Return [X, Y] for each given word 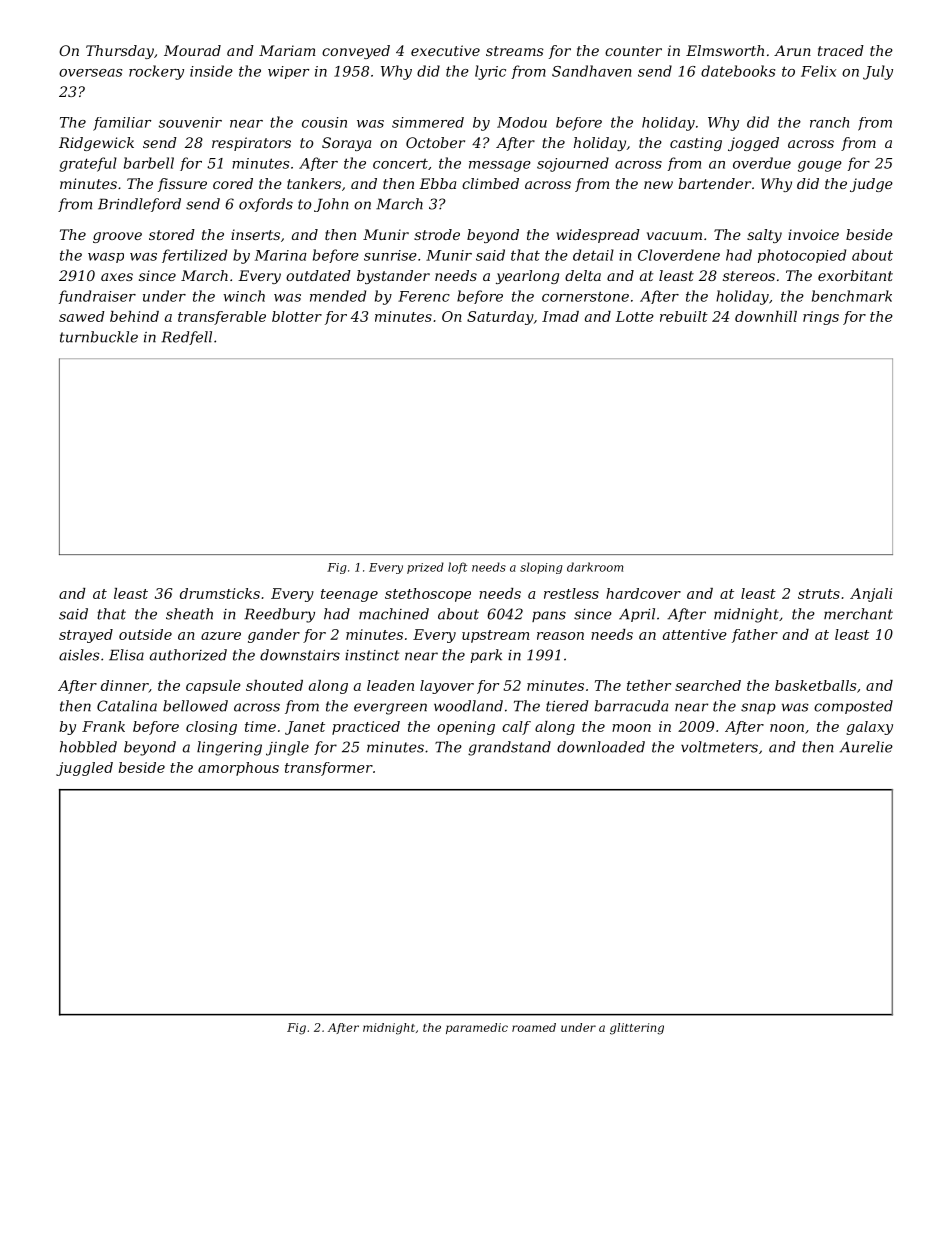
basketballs [815, 685]
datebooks [738, 71]
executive [445, 50]
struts [819, 594]
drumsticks [220, 593]
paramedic [477, 1028]
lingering [229, 748]
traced [841, 50]
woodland [468, 706]
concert [400, 164]
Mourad [192, 50]
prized [425, 568]
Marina [281, 255]
